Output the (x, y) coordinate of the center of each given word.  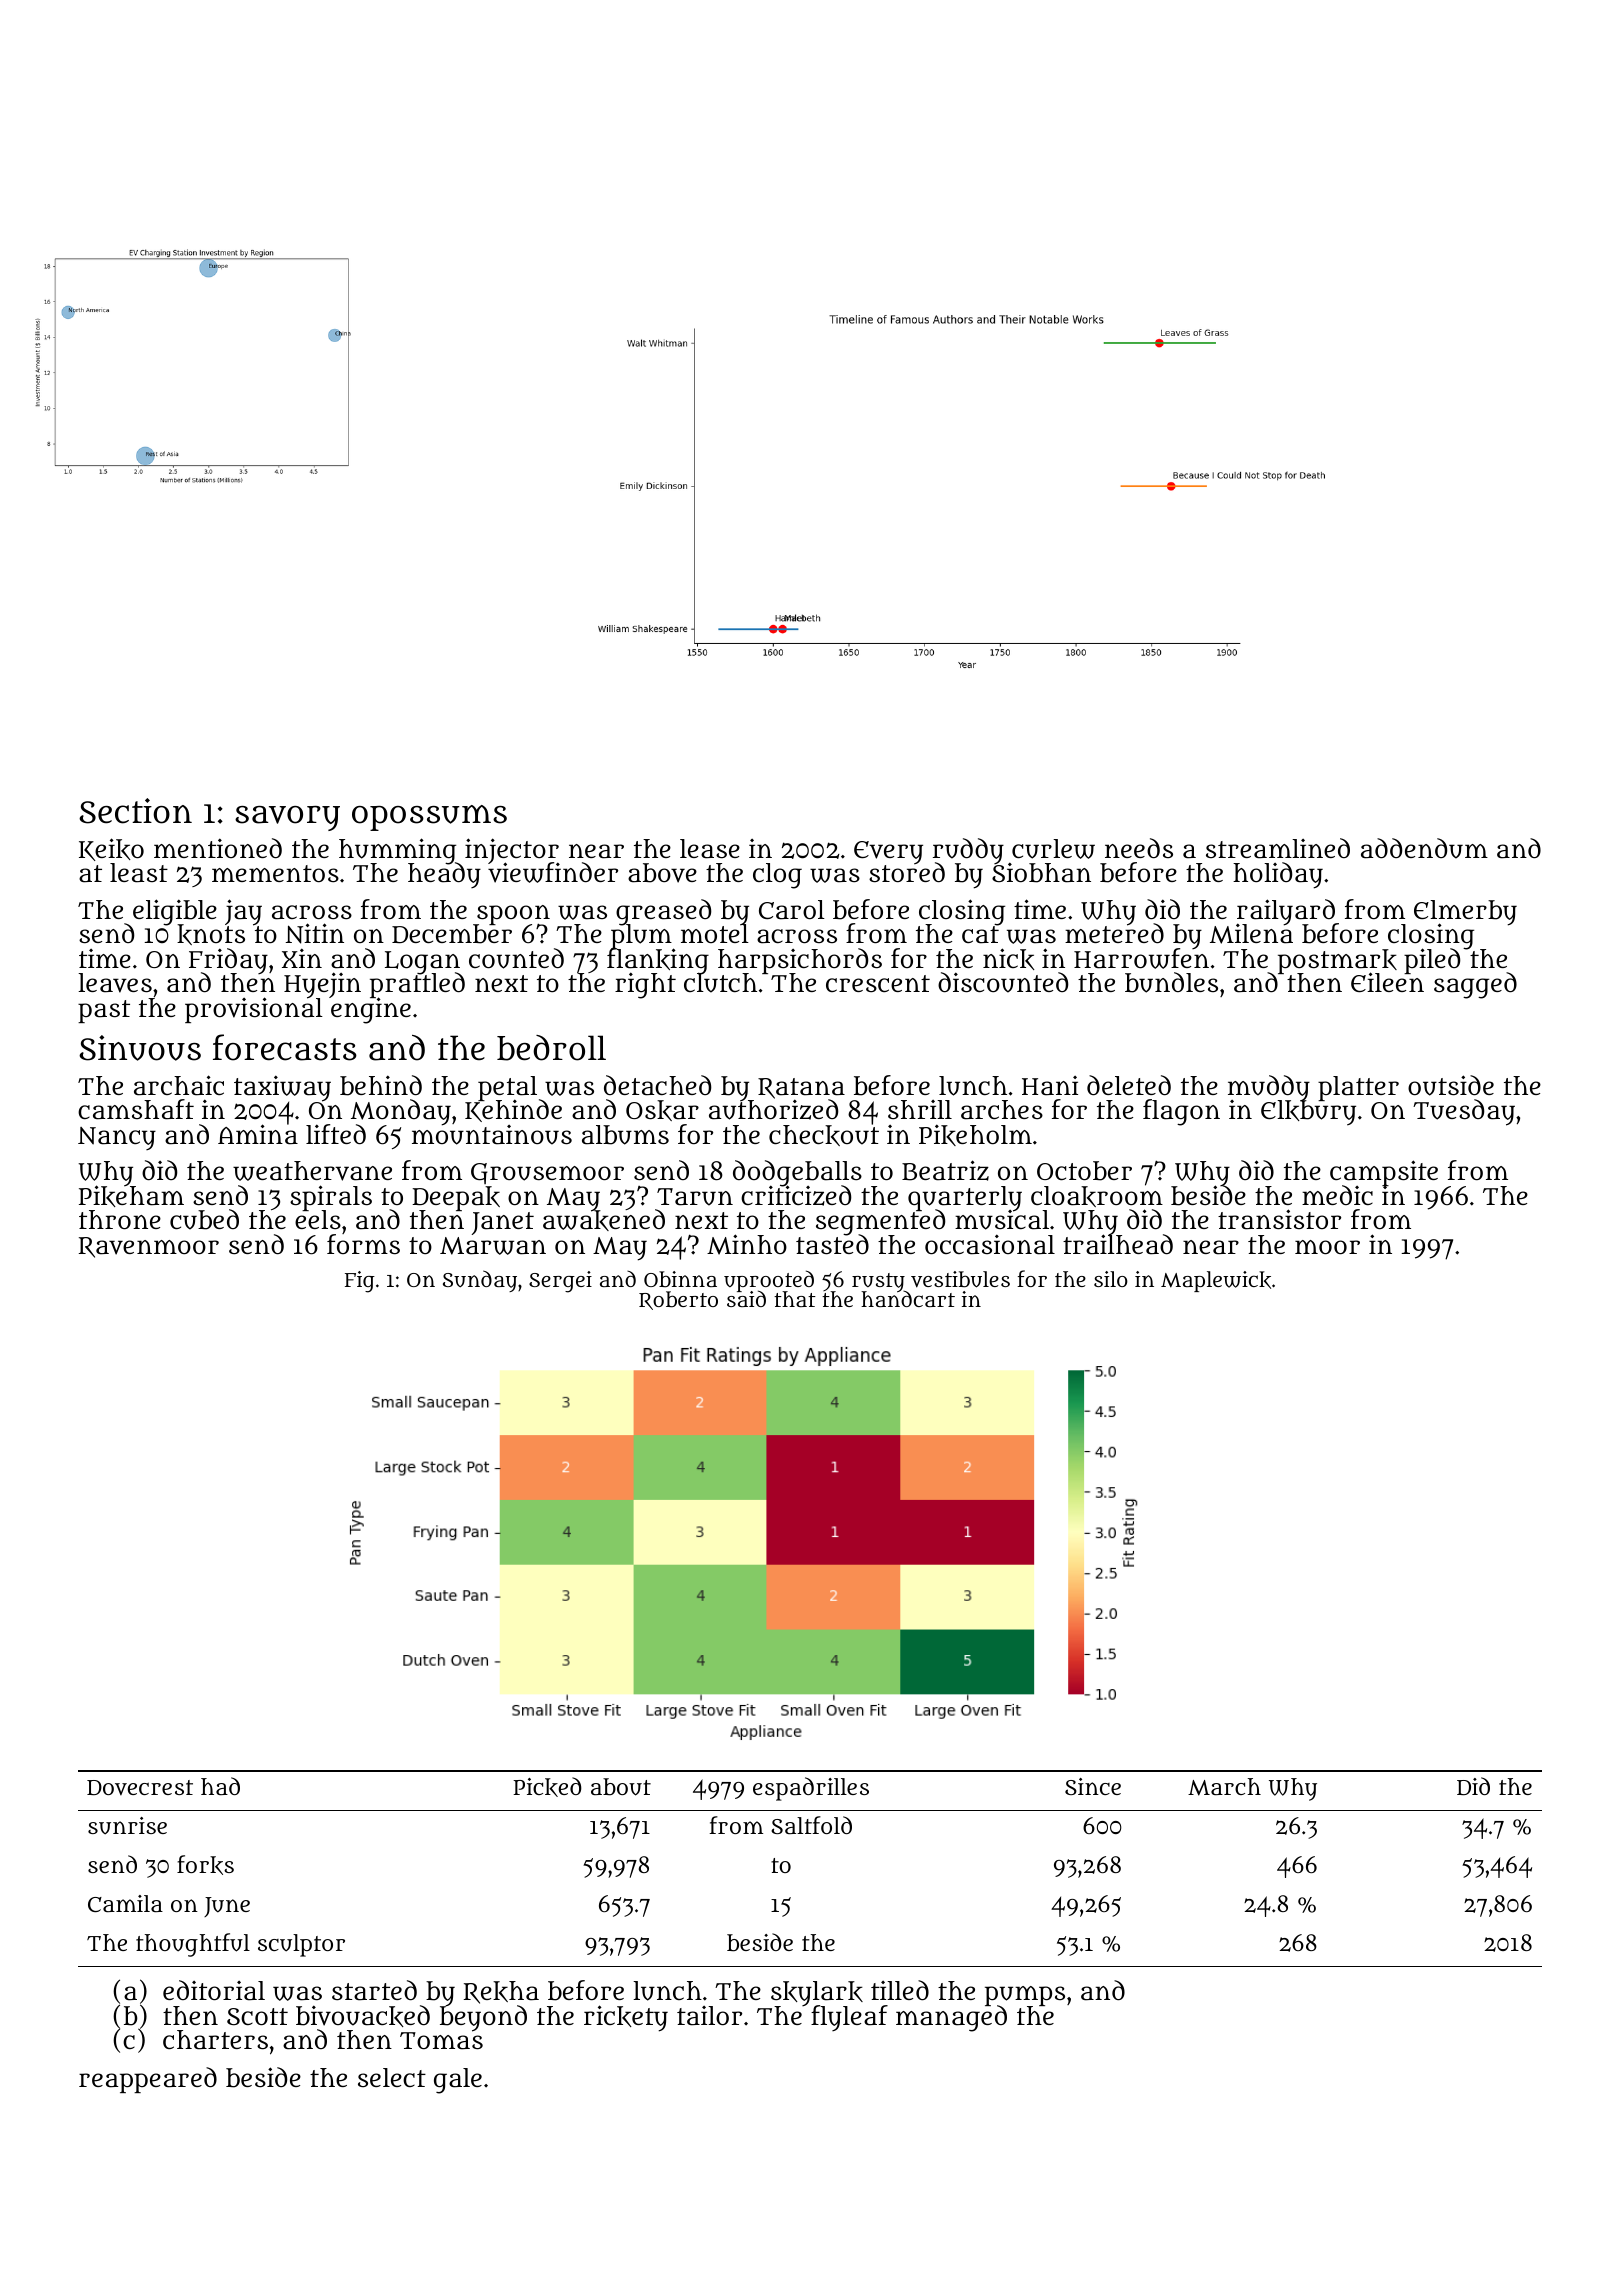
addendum (1424, 848)
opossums (429, 818)
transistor (1279, 1219)
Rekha (501, 1992)
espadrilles (811, 1789)
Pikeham (131, 1196)
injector (512, 850)
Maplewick (1216, 1281)
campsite (1384, 1173)
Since (1093, 1786)
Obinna (680, 1279)
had (220, 1786)
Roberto (678, 1300)
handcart (908, 1299)
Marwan (493, 1246)
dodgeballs (797, 1173)
